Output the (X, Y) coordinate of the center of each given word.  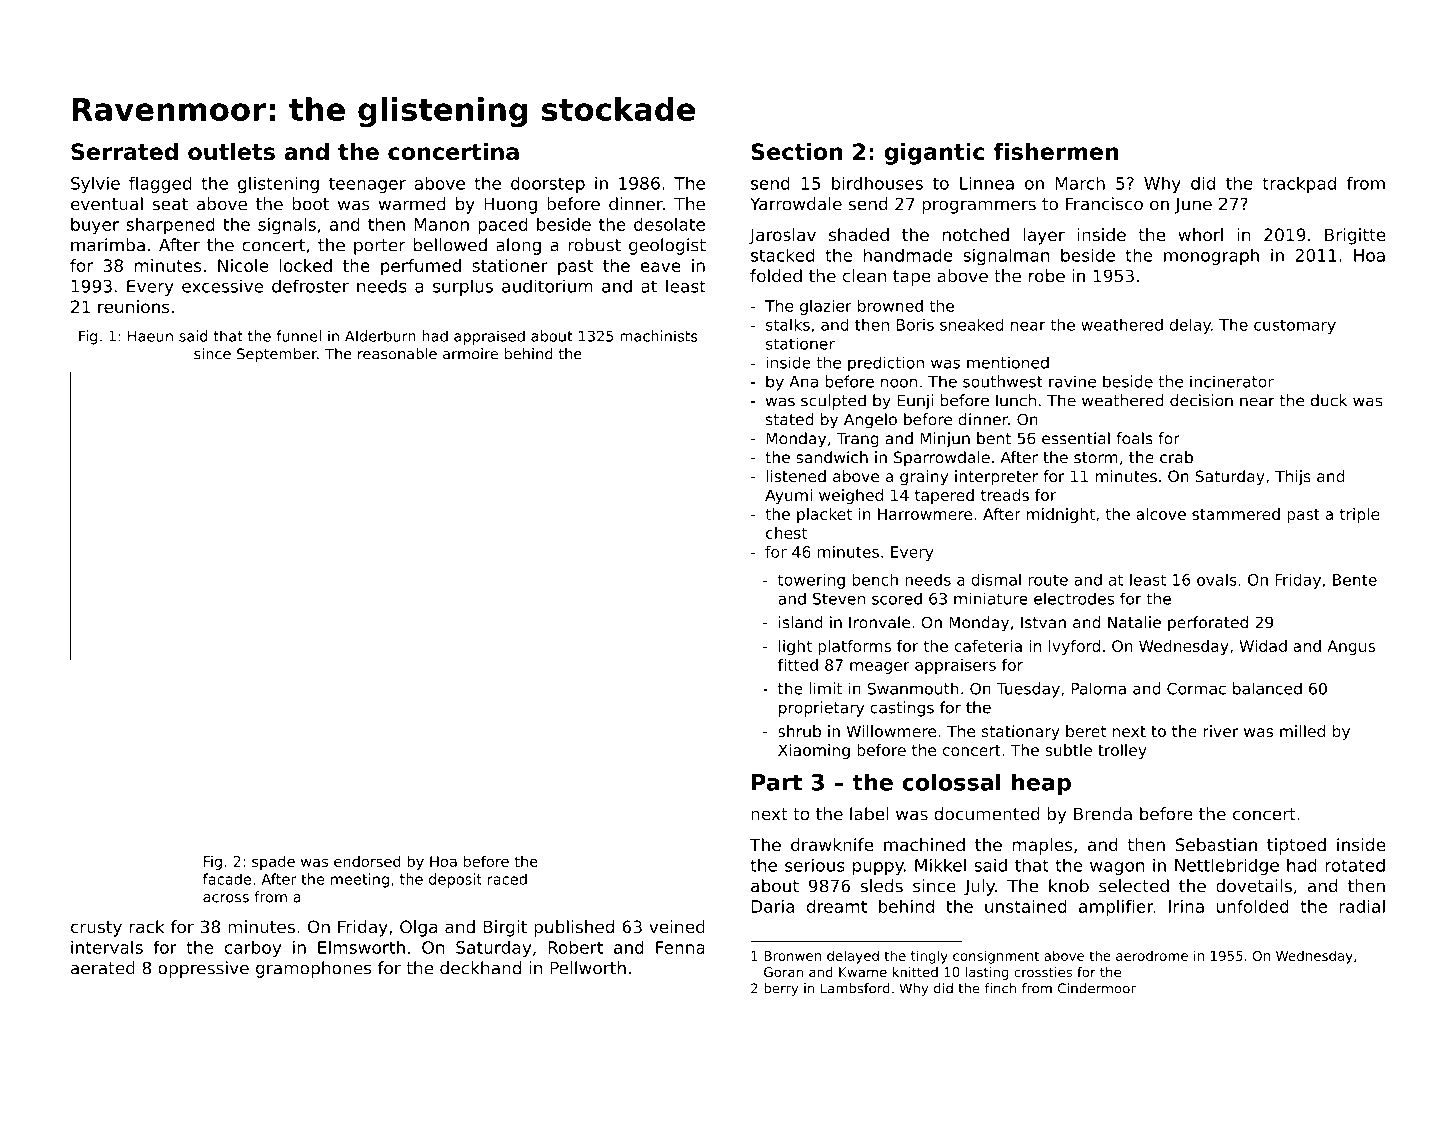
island (801, 622)
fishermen (1055, 151)
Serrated (124, 151)
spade (273, 863)
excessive (222, 286)
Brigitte (1355, 236)
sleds (882, 886)
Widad (1263, 646)
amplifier (1116, 908)
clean (864, 276)
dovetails (1254, 886)
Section (796, 151)
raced (507, 879)
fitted (798, 665)
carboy (253, 949)
